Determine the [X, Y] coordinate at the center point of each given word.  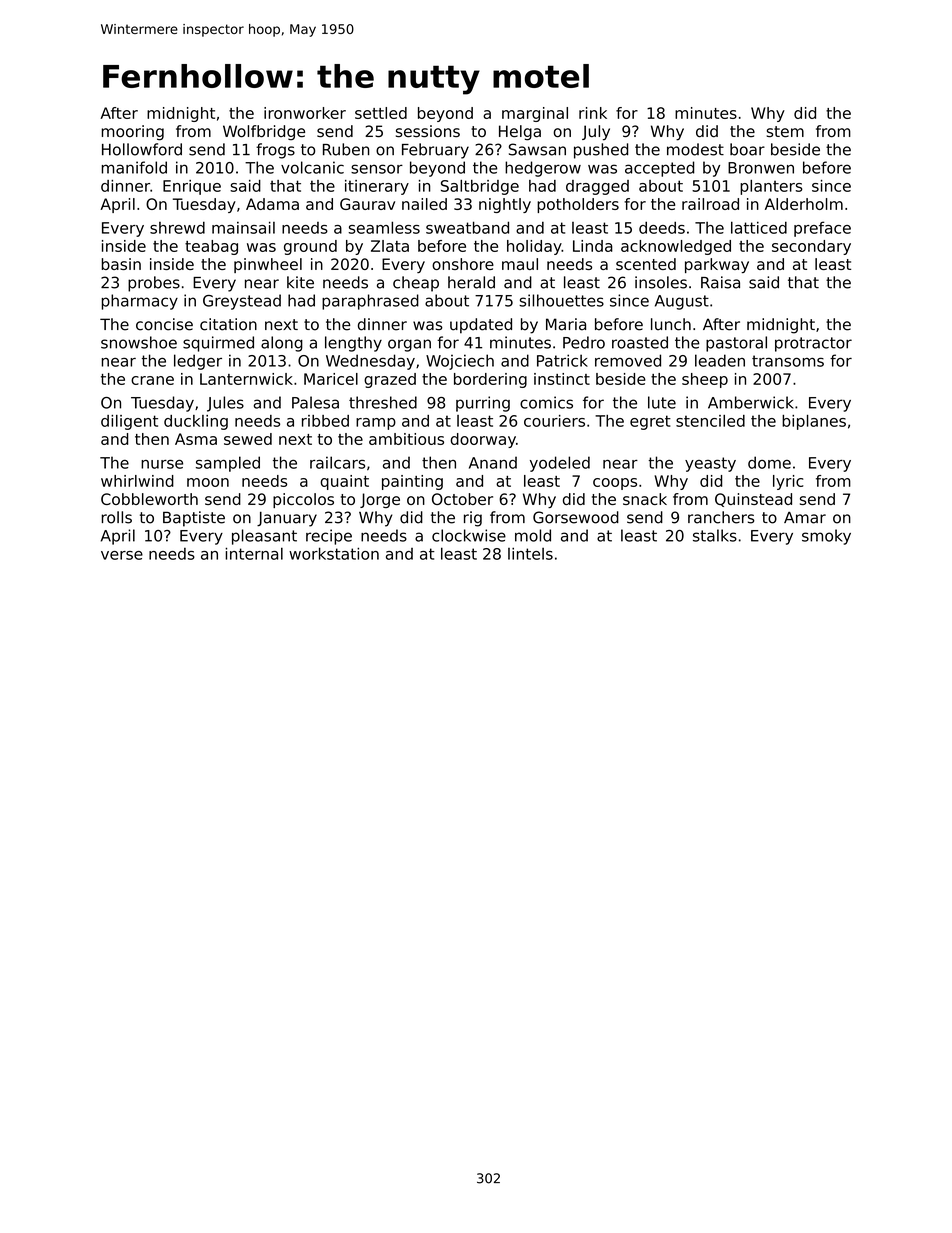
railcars [337, 462]
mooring [132, 133]
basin [121, 264]
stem [785, 132]
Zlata [390, 246]
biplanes [814, 422]
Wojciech [460, 362]
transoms [788, 361]
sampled [228, 464]
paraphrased [370, 302]
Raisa [720, 282]
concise [164, 324]
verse [122, 555]
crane [152, 380]
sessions [428, 131]
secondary [811, 247]
